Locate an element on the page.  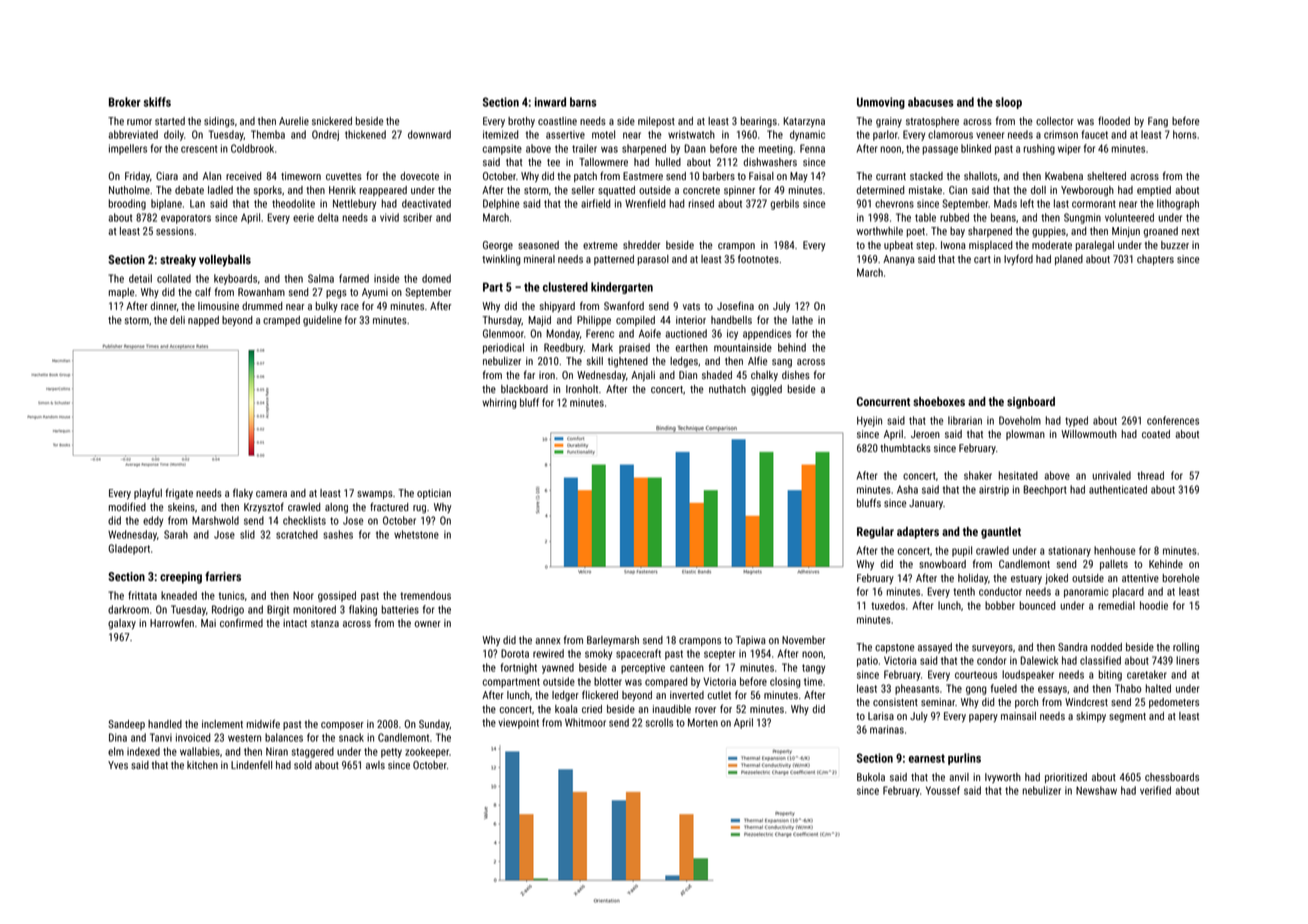
footnotes is located at coordinates (758, 258).
